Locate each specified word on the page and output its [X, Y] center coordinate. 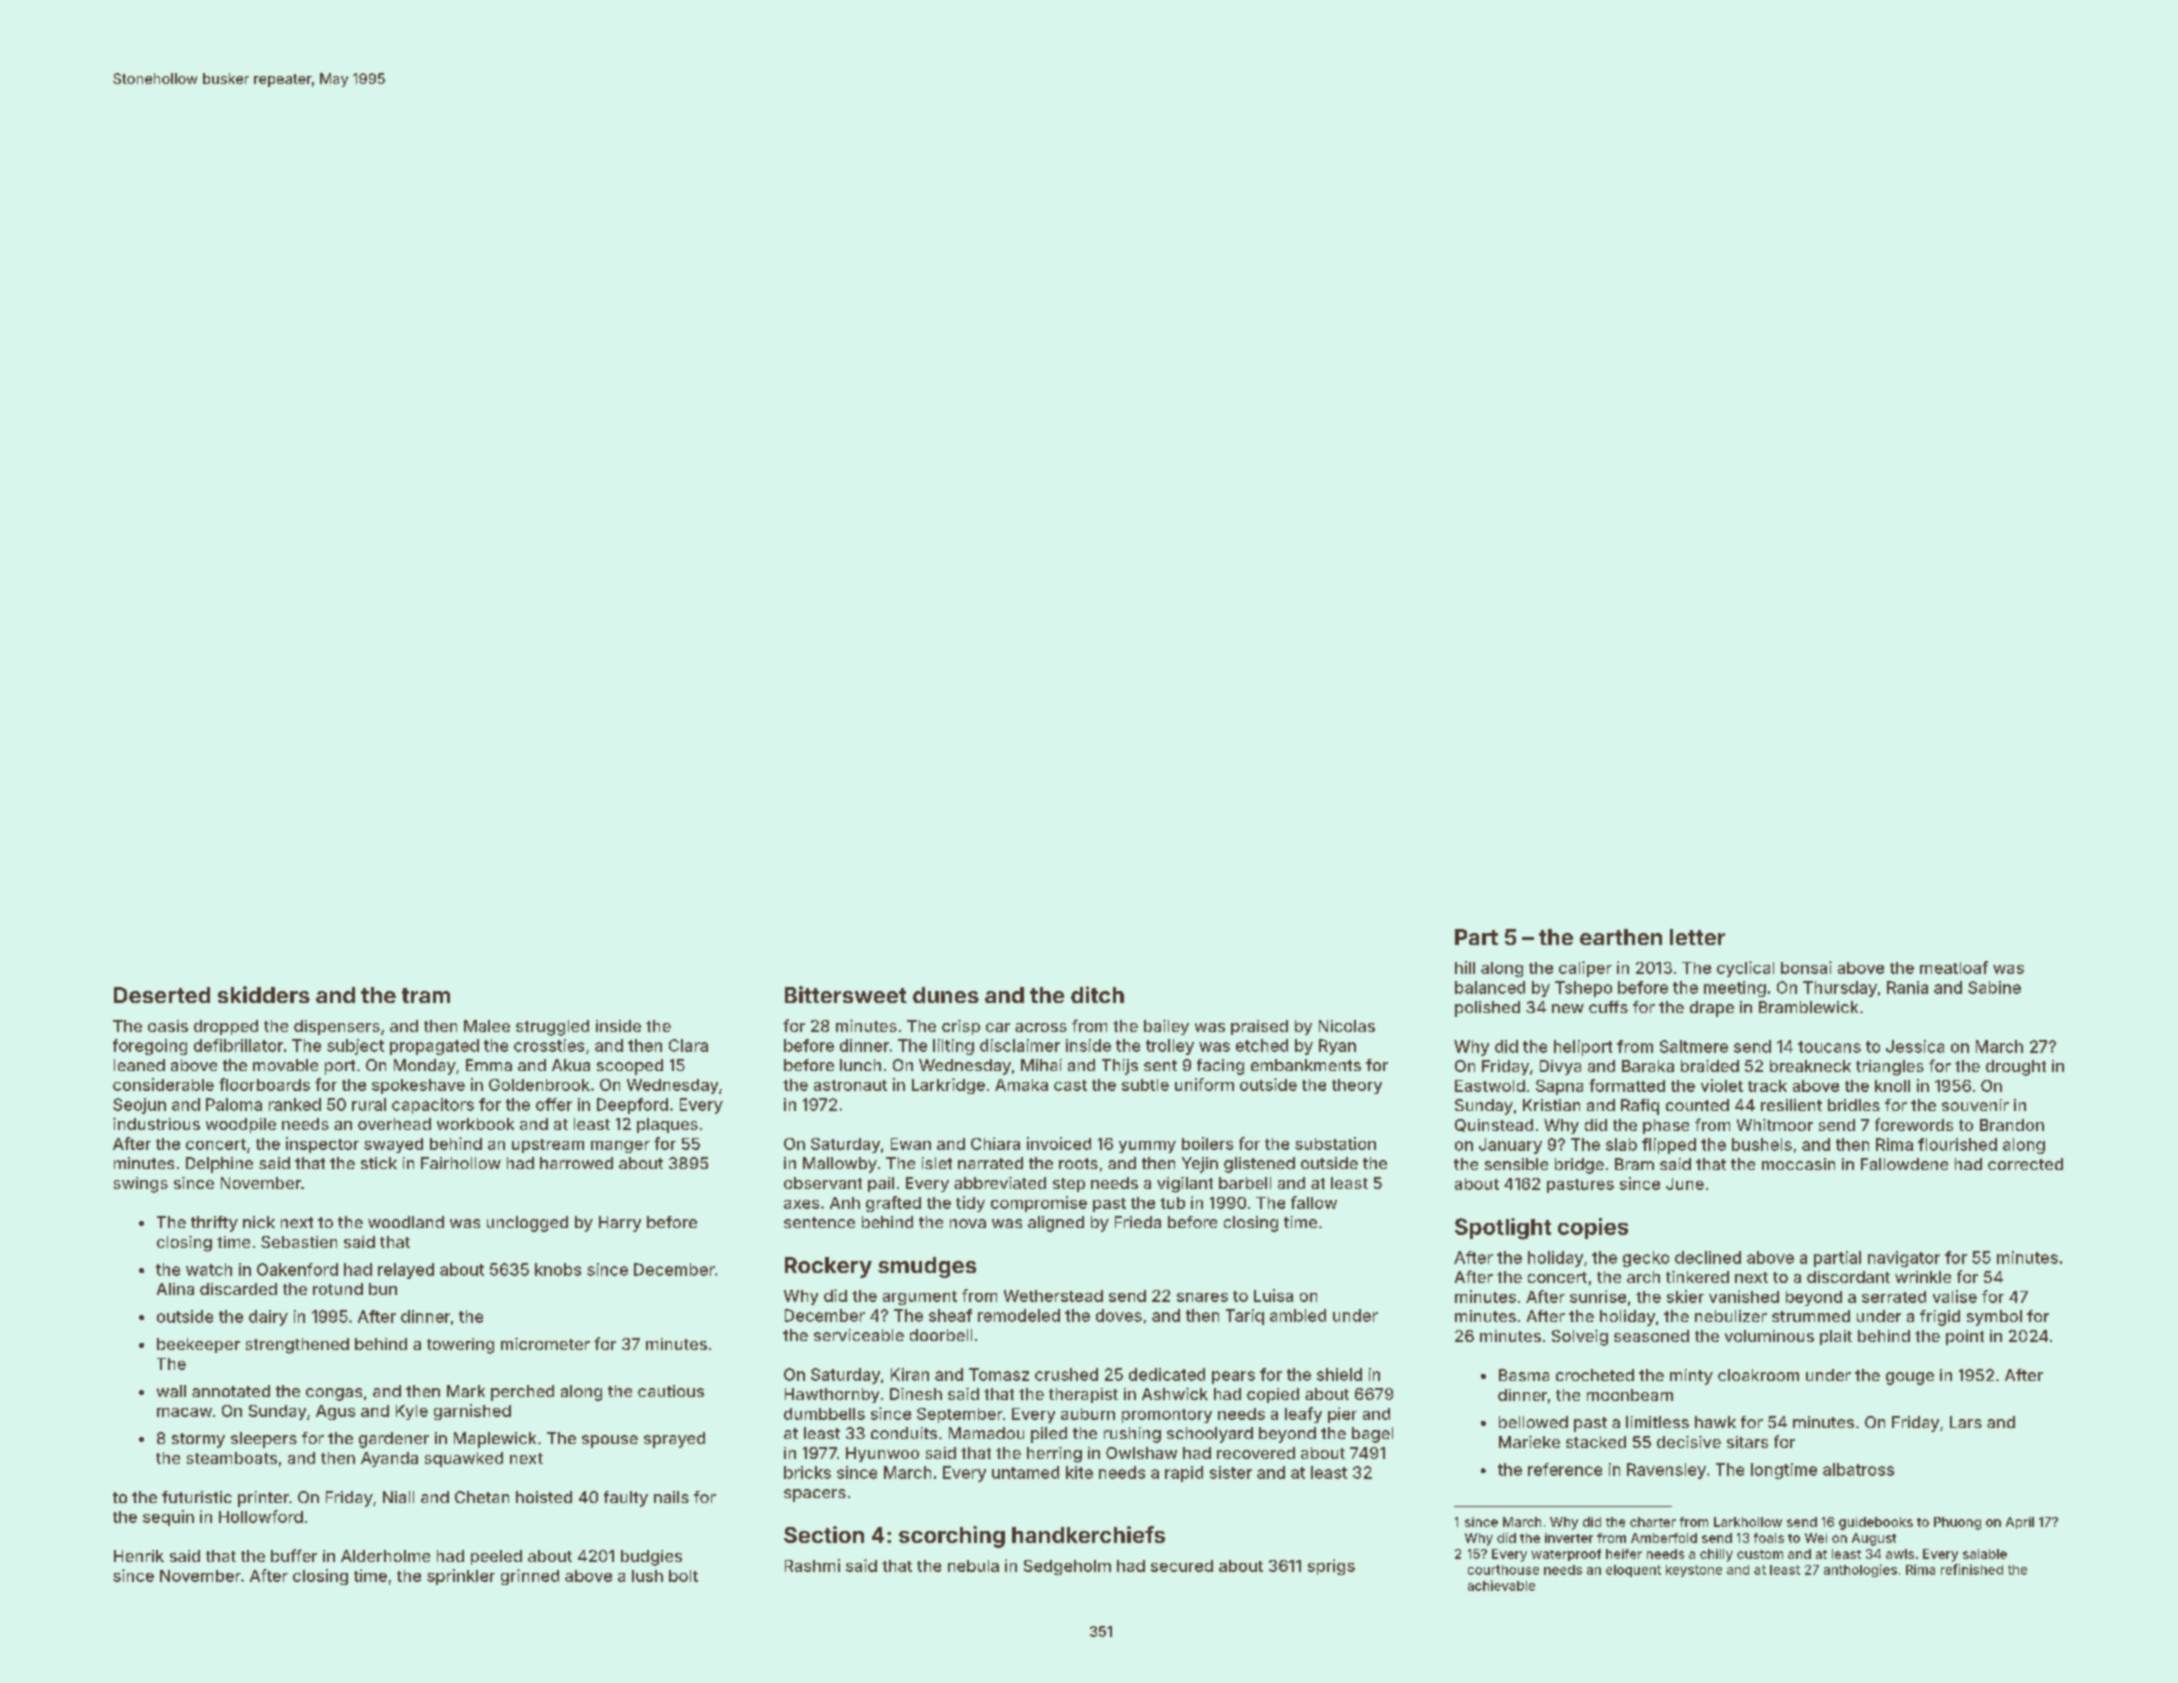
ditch [1097, 994]
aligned [1056, 1224]
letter [1697, 937]
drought [2016, 1068]
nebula [973, 1566]
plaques [667, 1125]
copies [1593, 1228]
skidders [264, 994]
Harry [620, 1224]
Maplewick [495, 1440]
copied [1273, 1395]
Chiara [995, 1143]
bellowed [1533, 1422]
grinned [530, 1577]
